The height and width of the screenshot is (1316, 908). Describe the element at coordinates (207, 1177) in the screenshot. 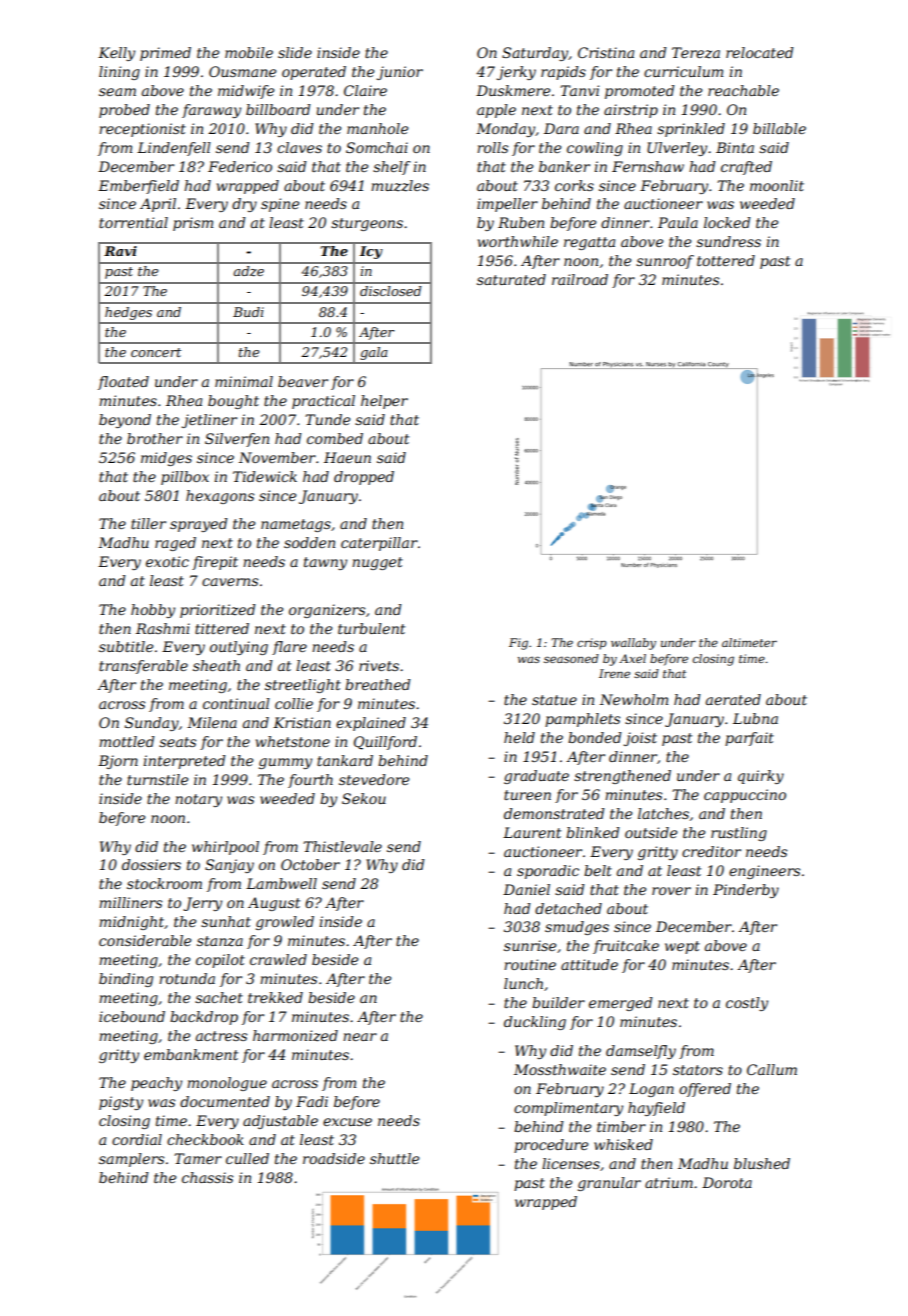

I see `chassis` at that location.
